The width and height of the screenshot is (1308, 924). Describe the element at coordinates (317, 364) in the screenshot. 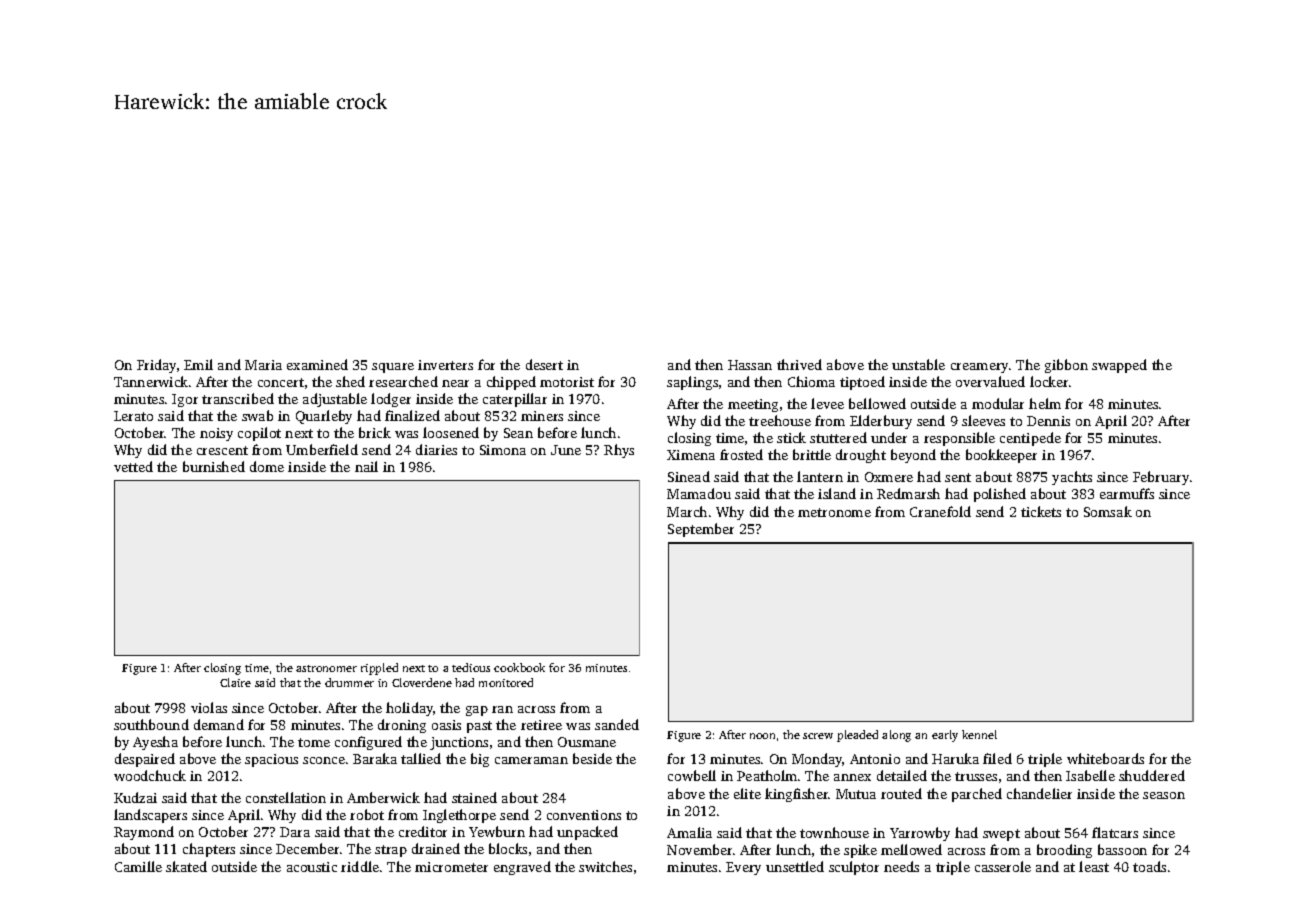

I see `examined` at that location.
